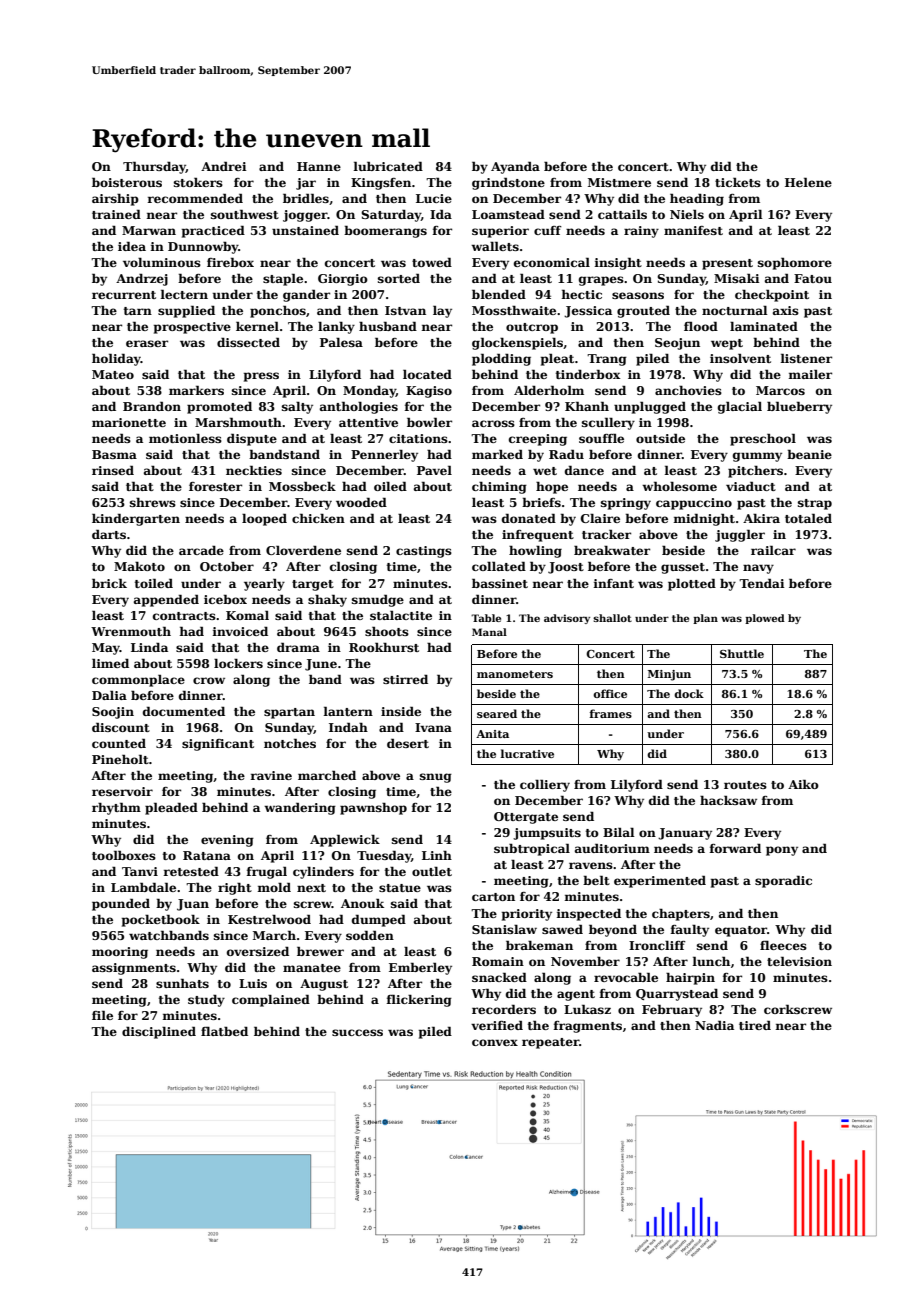 This page has height=1308, width=924. What do you see at coordinates (704, 519) in the page?
I see `midnight` at bounding box center [704, 519].
